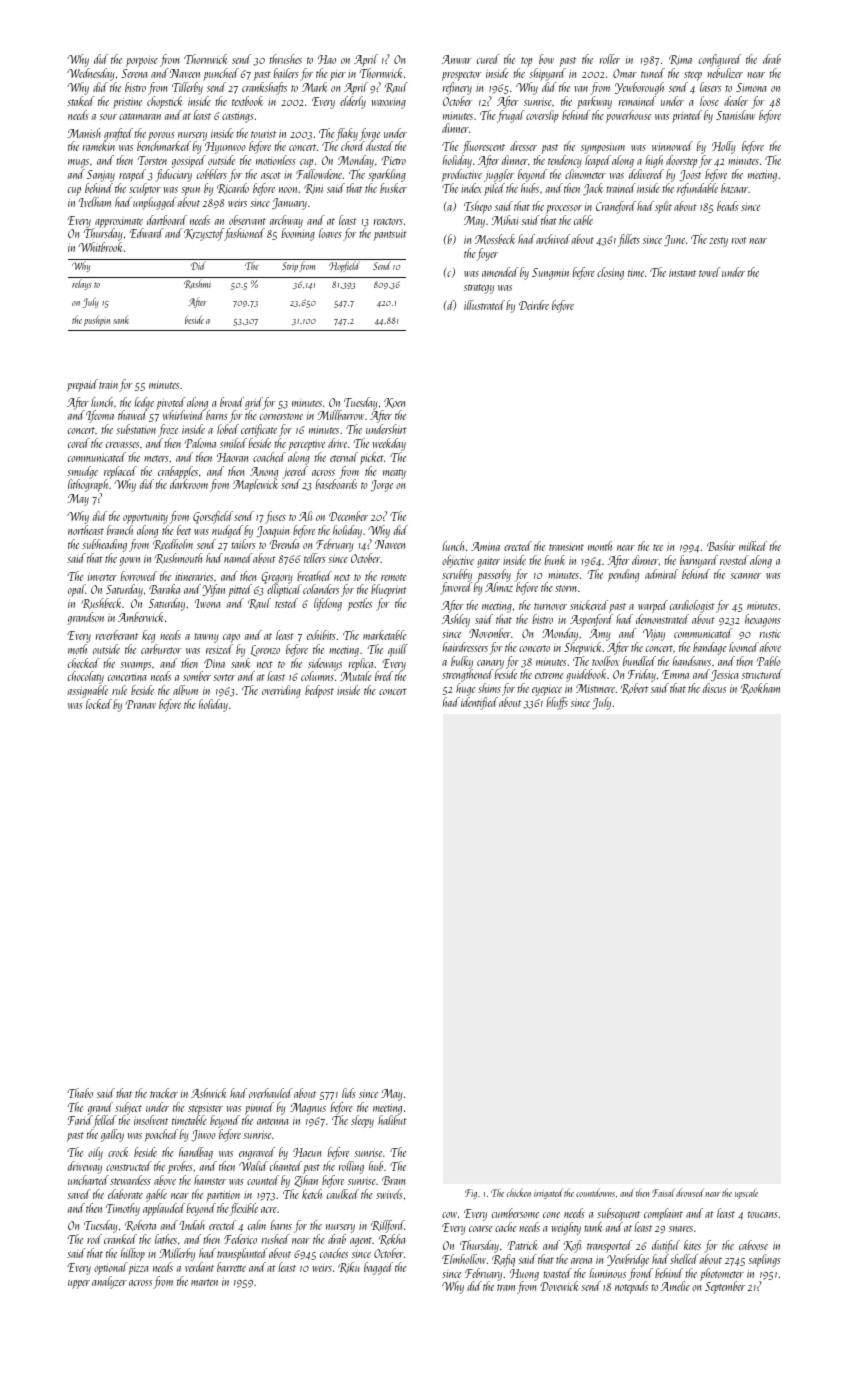  I want to click on Riku, so click(349, 1267).
